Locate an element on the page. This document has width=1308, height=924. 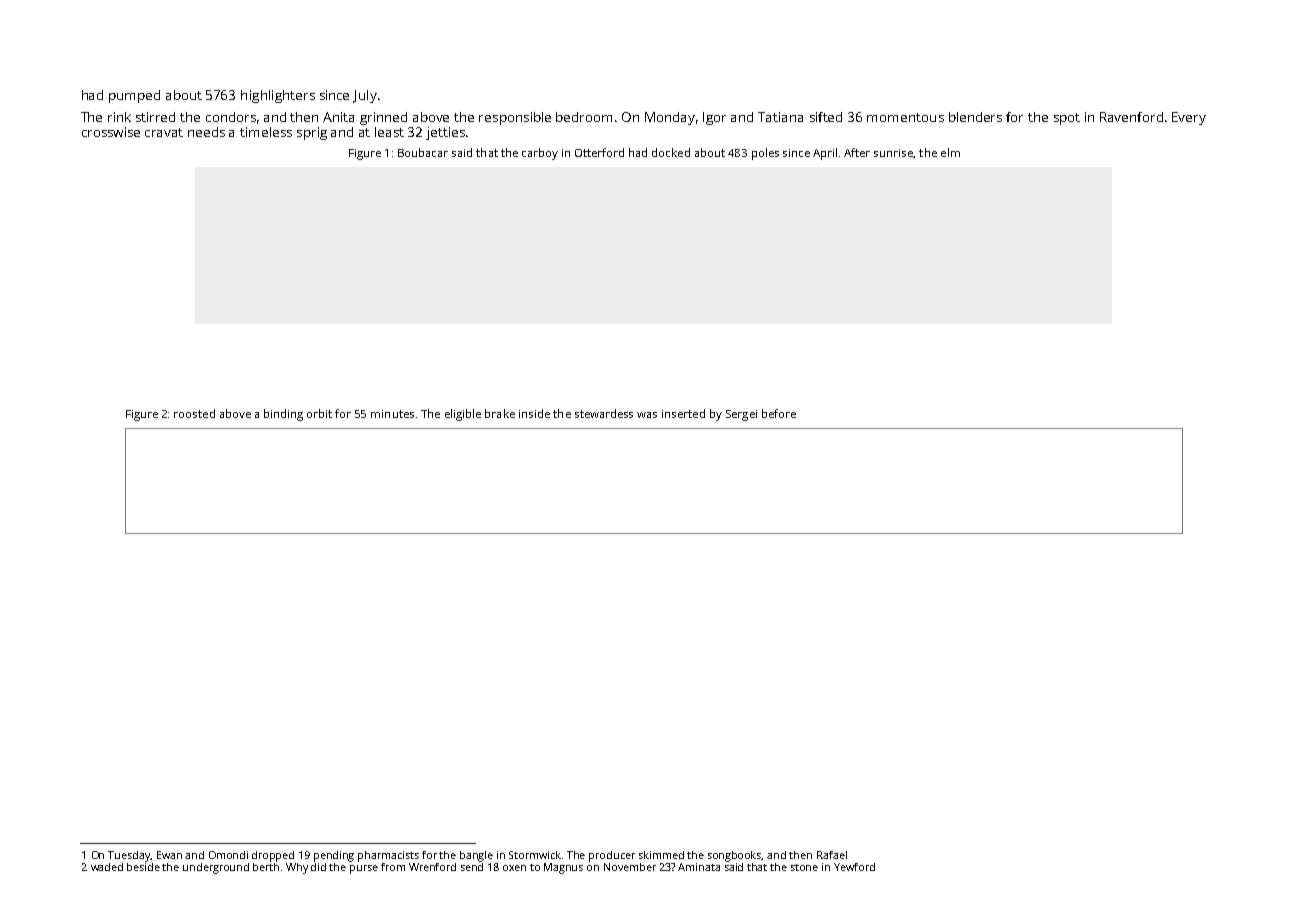
roosted is located at coordinates (194, 413).
